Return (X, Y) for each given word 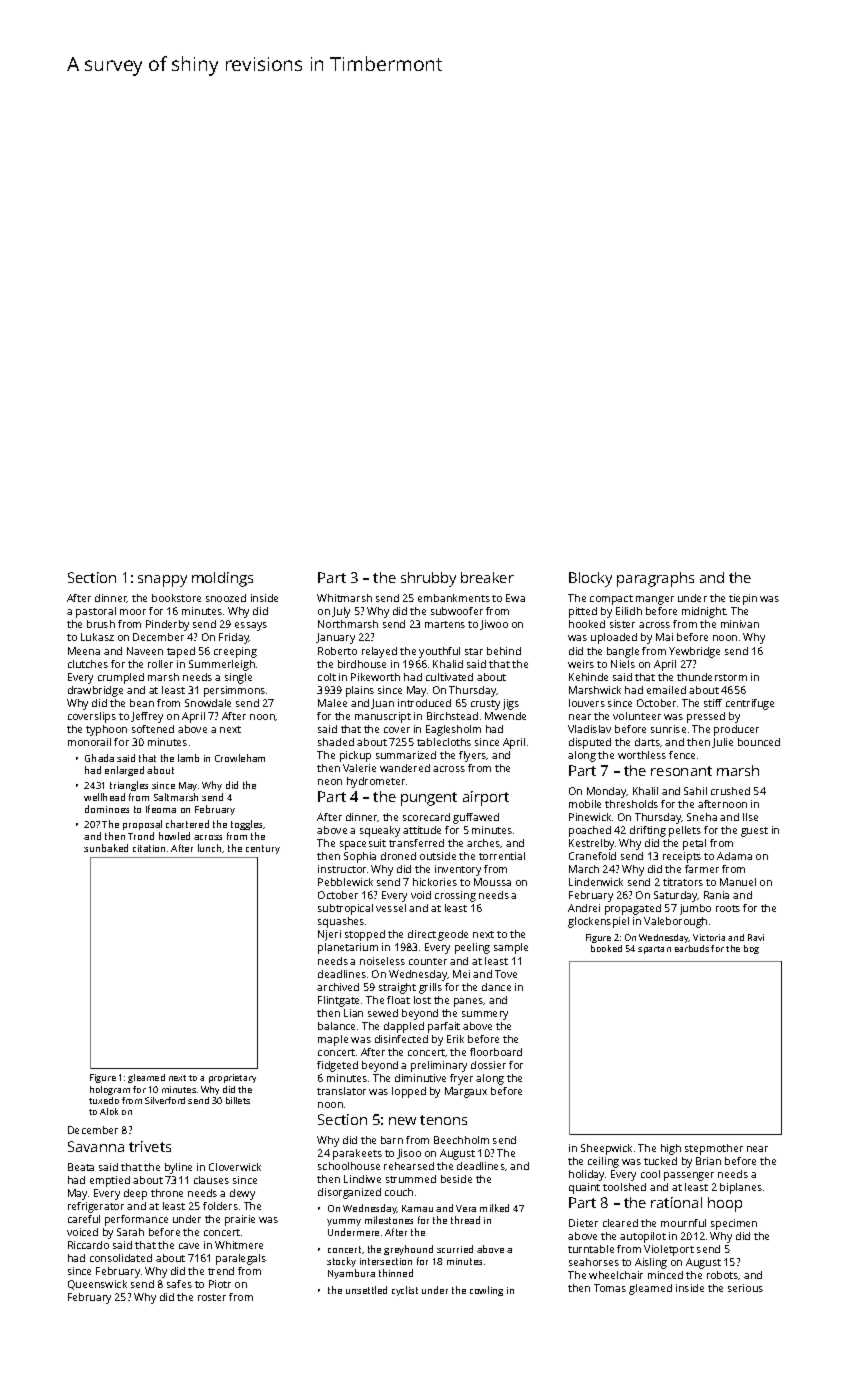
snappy (162, 581)
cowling (486, 1291)
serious (745, 1288)
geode (453, 935)
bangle (623, 652)
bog (751, 949)
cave (189, 1246)
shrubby (428, 579)
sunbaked (106, 848)
